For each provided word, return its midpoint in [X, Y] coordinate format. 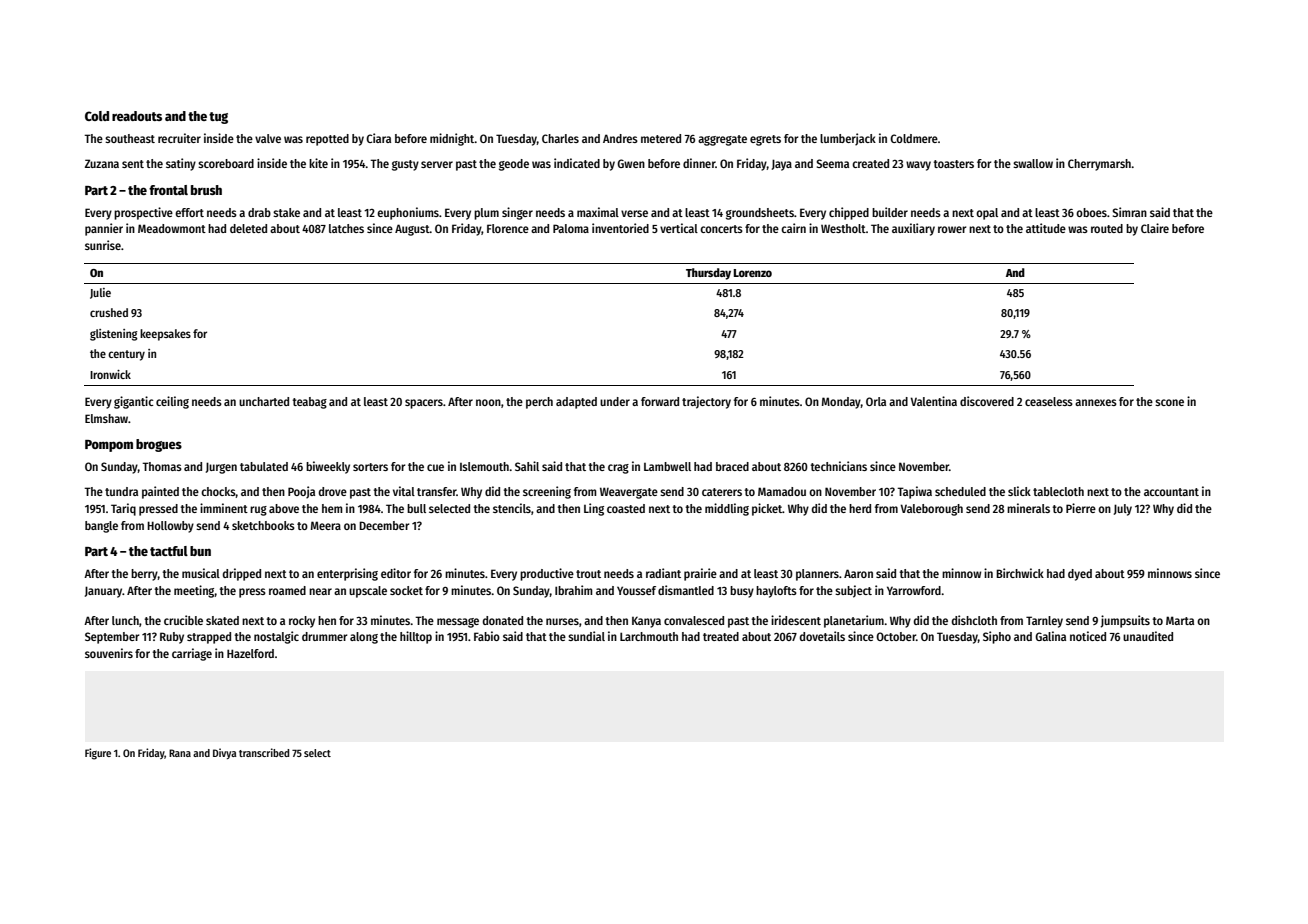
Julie [100, 293]
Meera [326, 525]
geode [514, 165]
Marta [1180, 620]
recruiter [179, 138]
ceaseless [1049, 401]
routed [1107, 228]
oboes [1091, 212]
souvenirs [109, 653]
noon [488, 402]
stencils [512, 508]
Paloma [571, 228]
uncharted [264, 401]
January [104, 592]
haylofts [776, 592]
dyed [1080, 575]
